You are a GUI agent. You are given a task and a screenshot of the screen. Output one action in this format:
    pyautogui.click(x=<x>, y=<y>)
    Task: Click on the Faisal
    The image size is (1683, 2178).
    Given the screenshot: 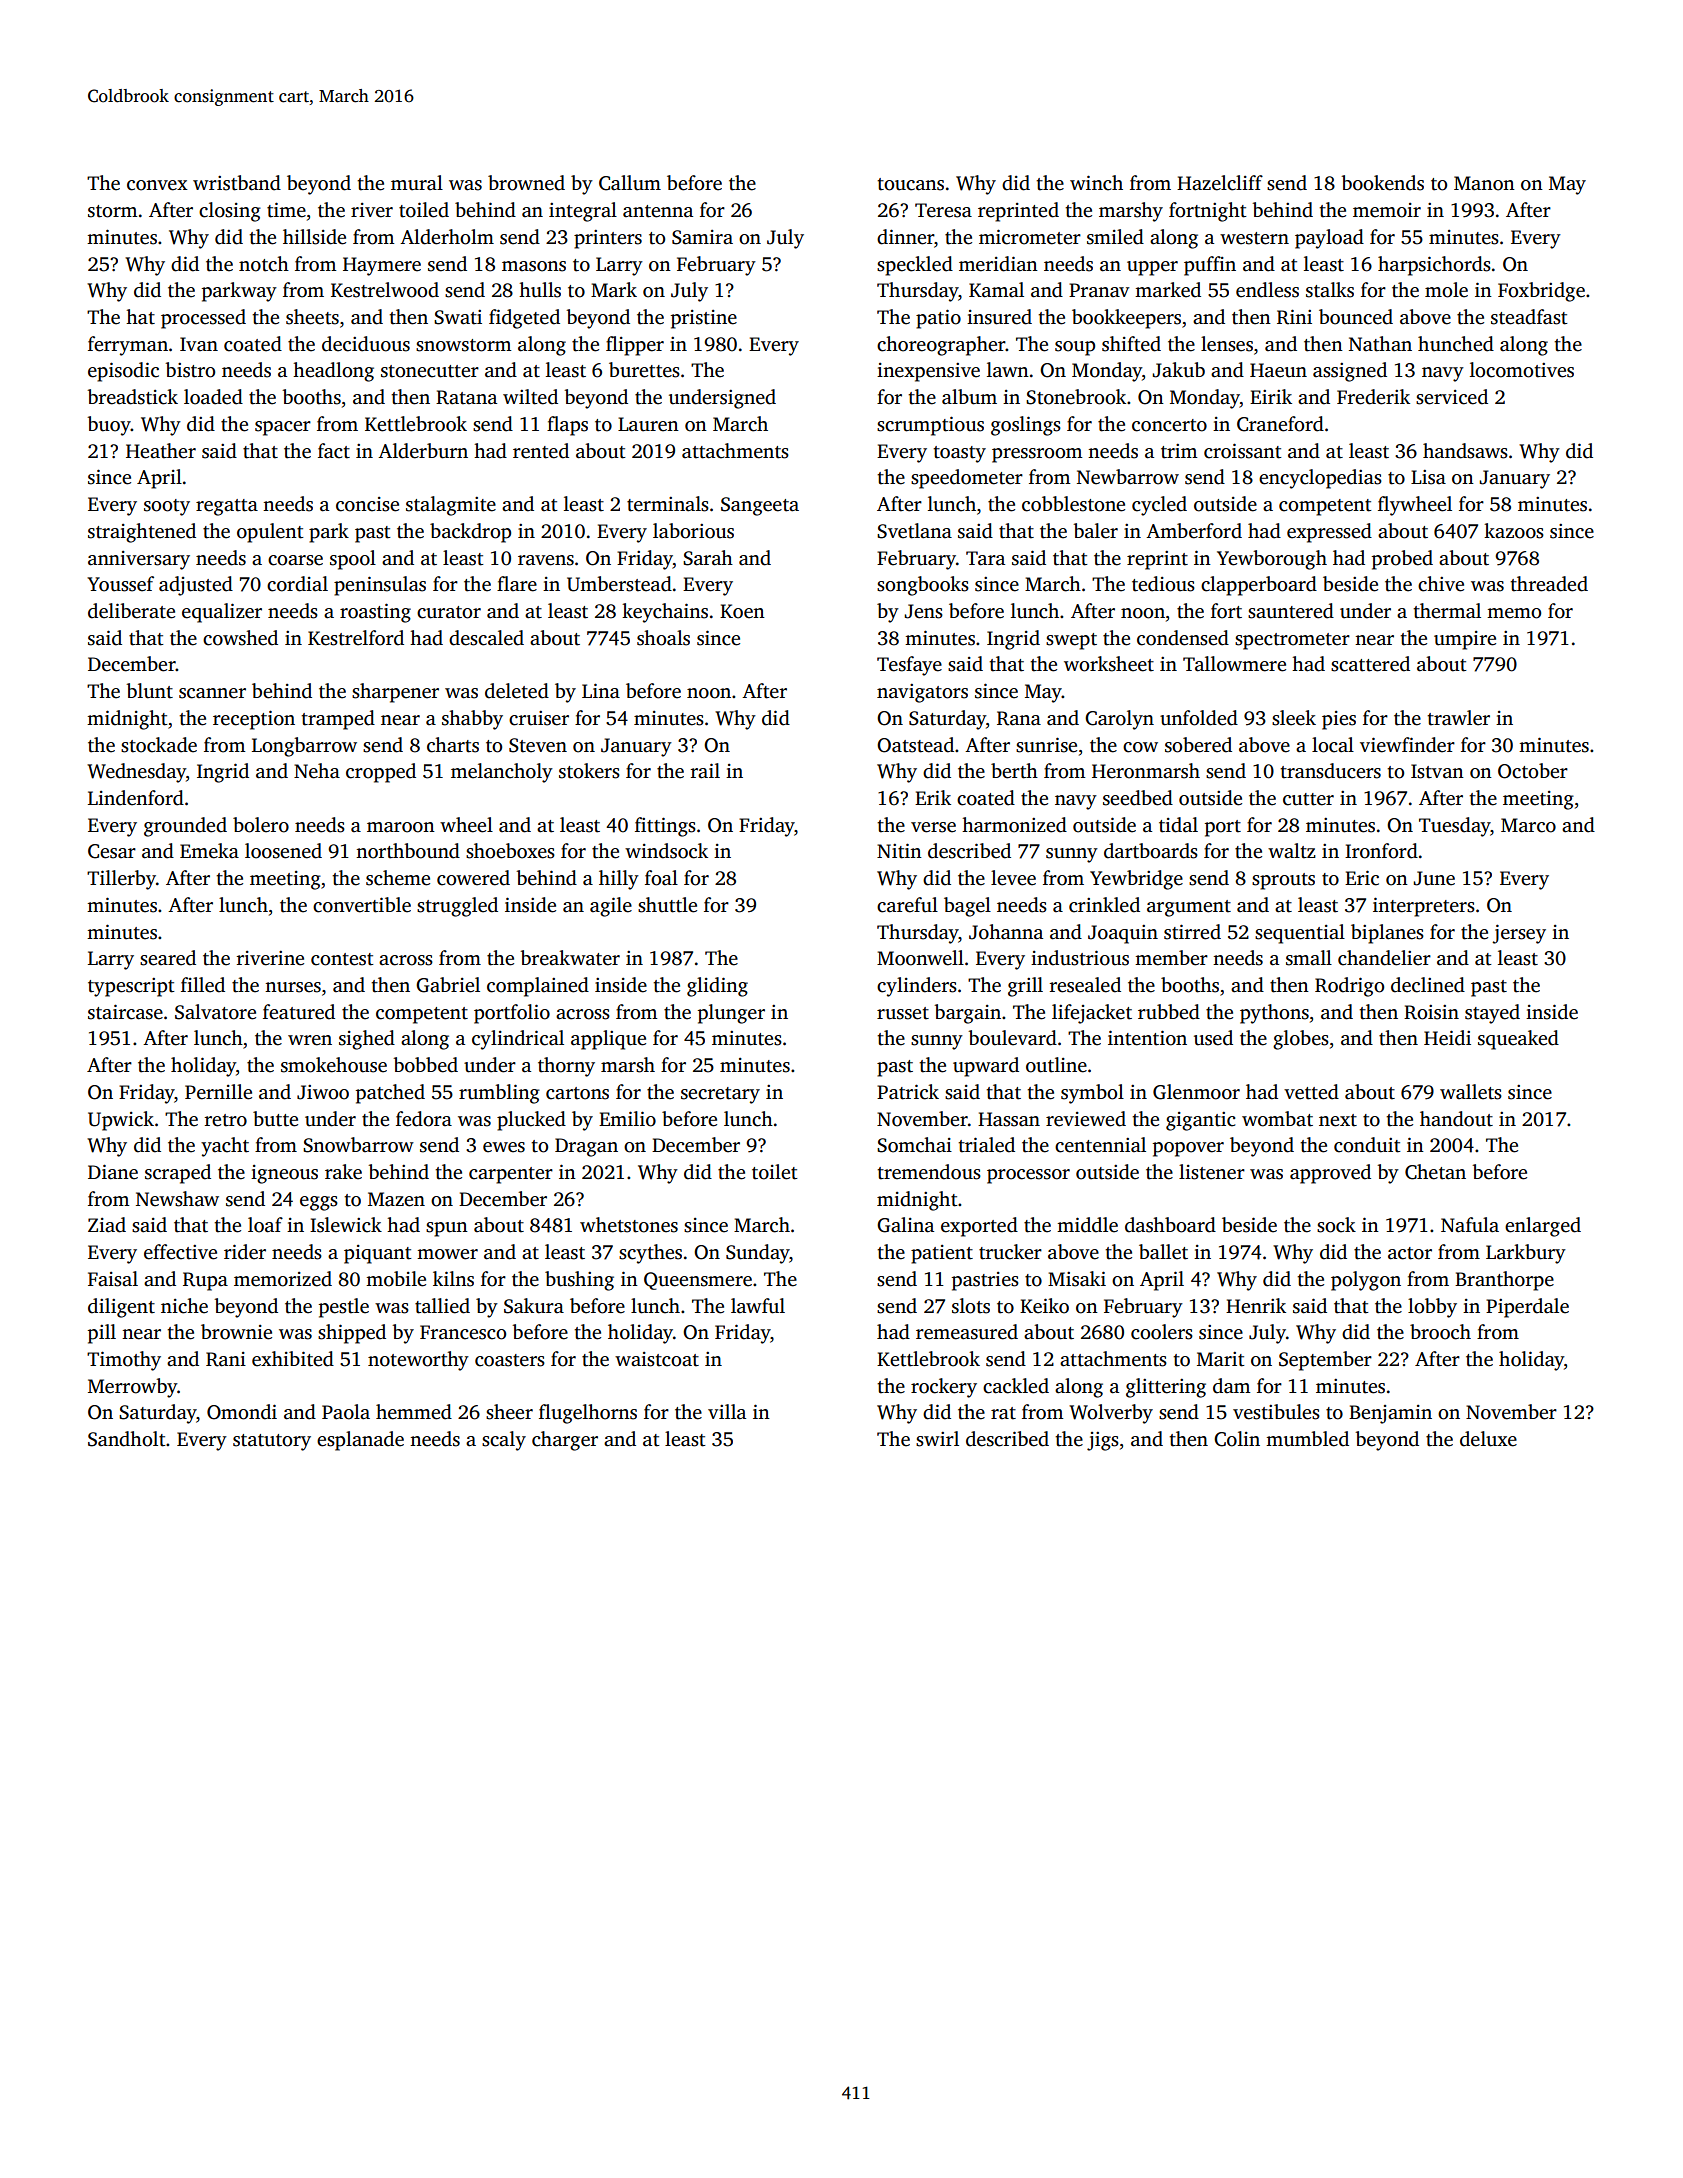 What is the action you would take?
    pyautogui.click(x=113, y=1279)
